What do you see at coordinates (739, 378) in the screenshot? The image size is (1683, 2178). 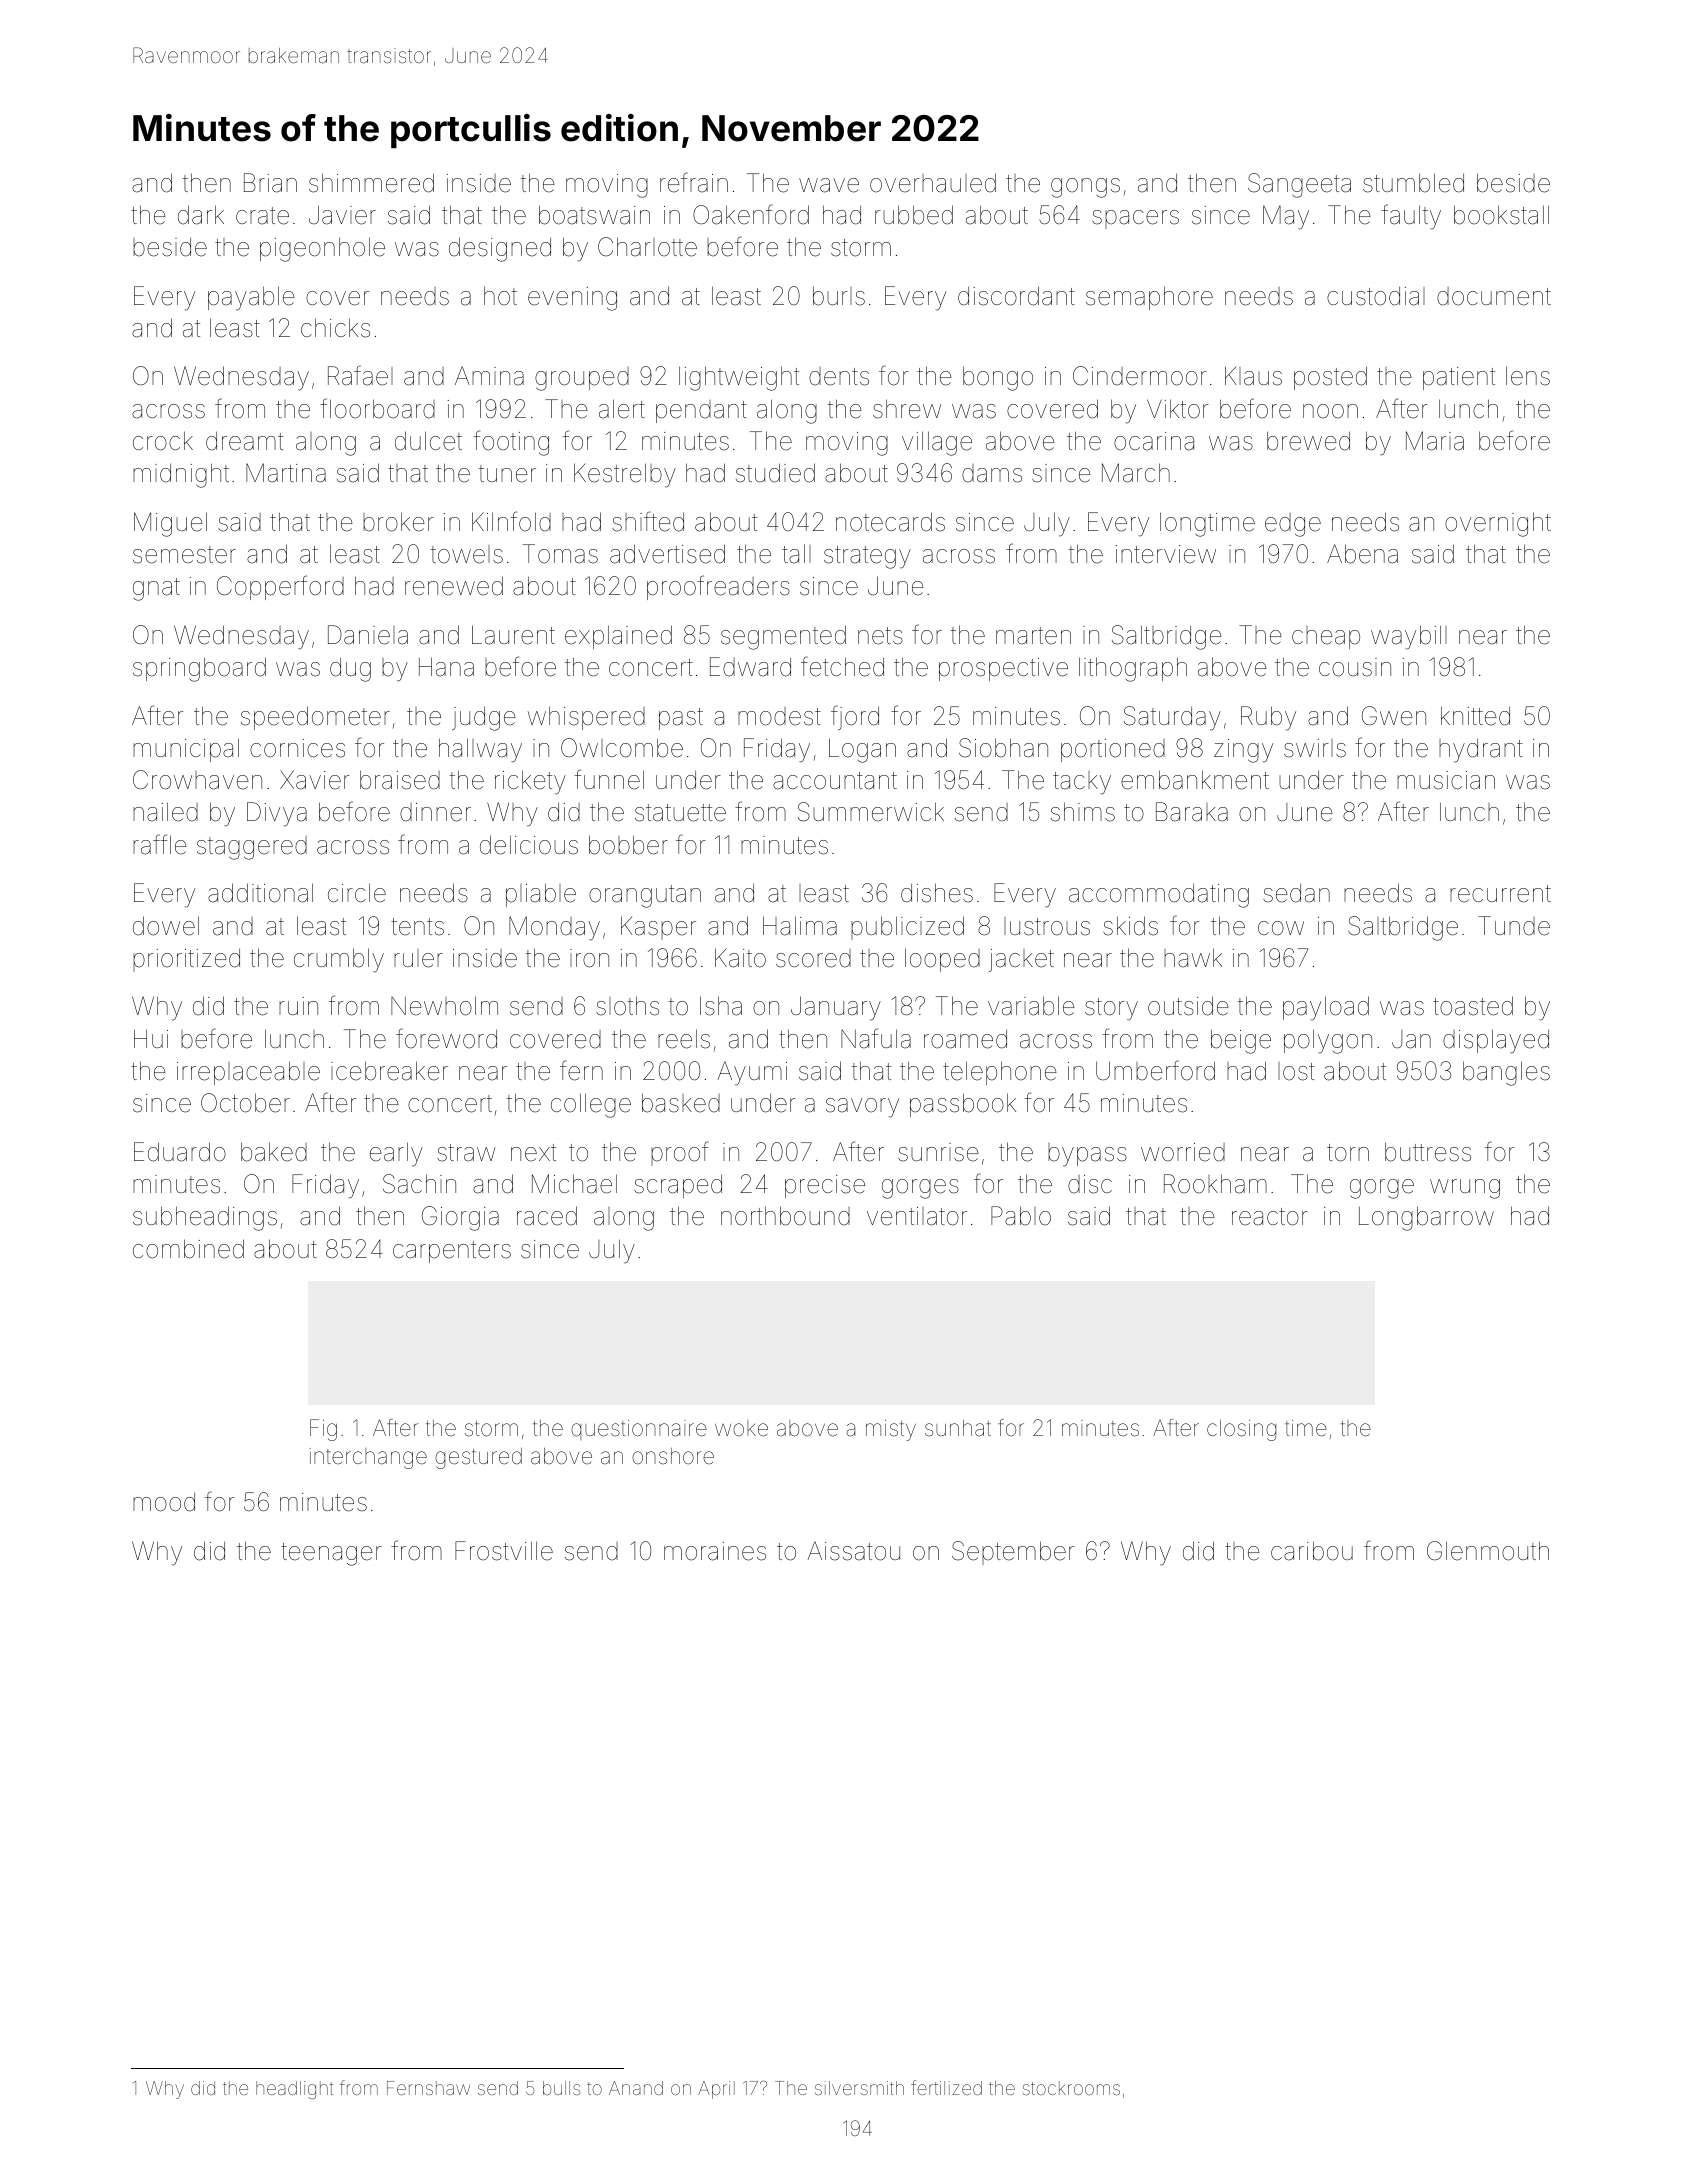 I see `lightweight` at bounding box center [739, 378].
